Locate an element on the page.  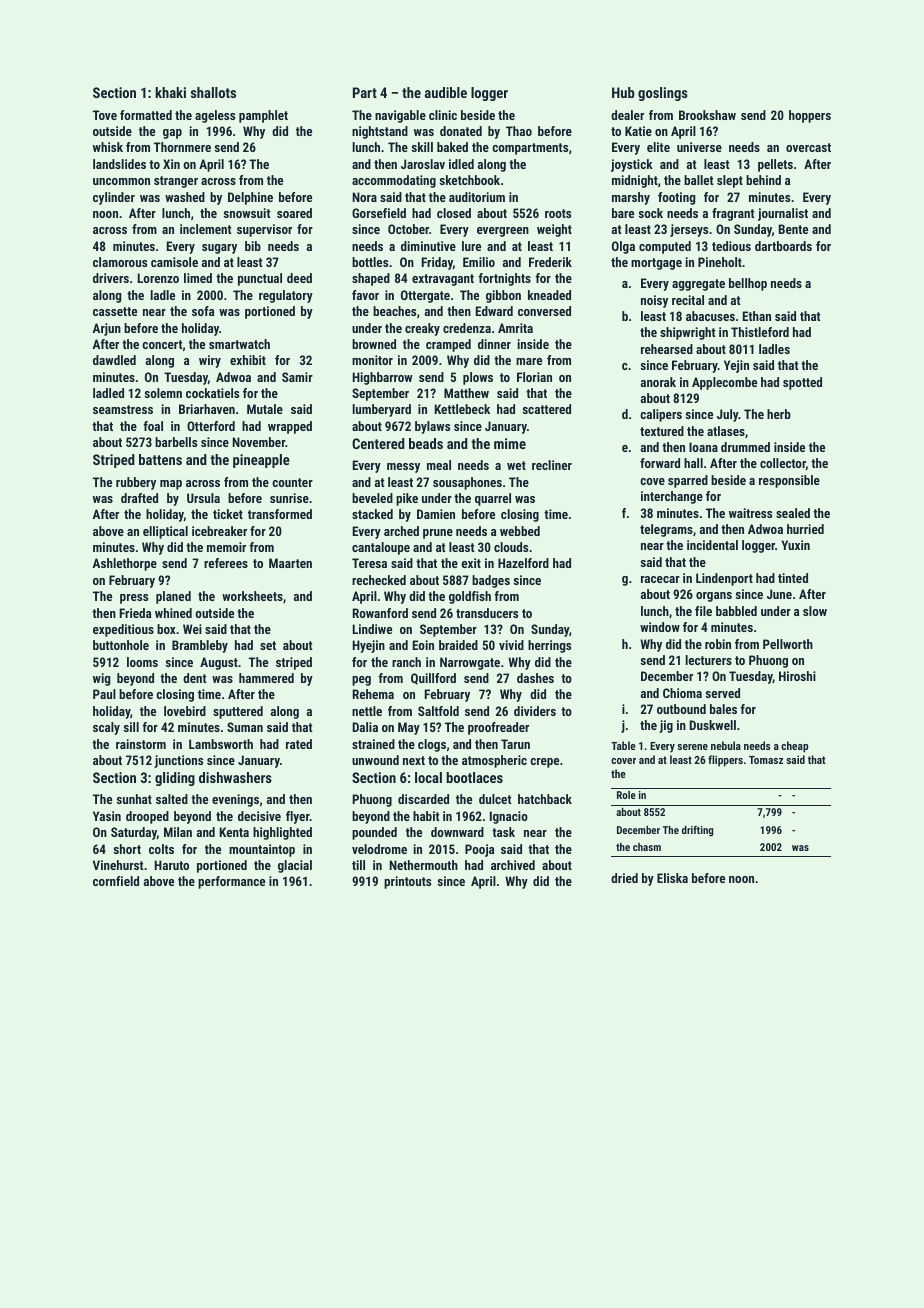
drivers is located at coordinates (111, 278).
